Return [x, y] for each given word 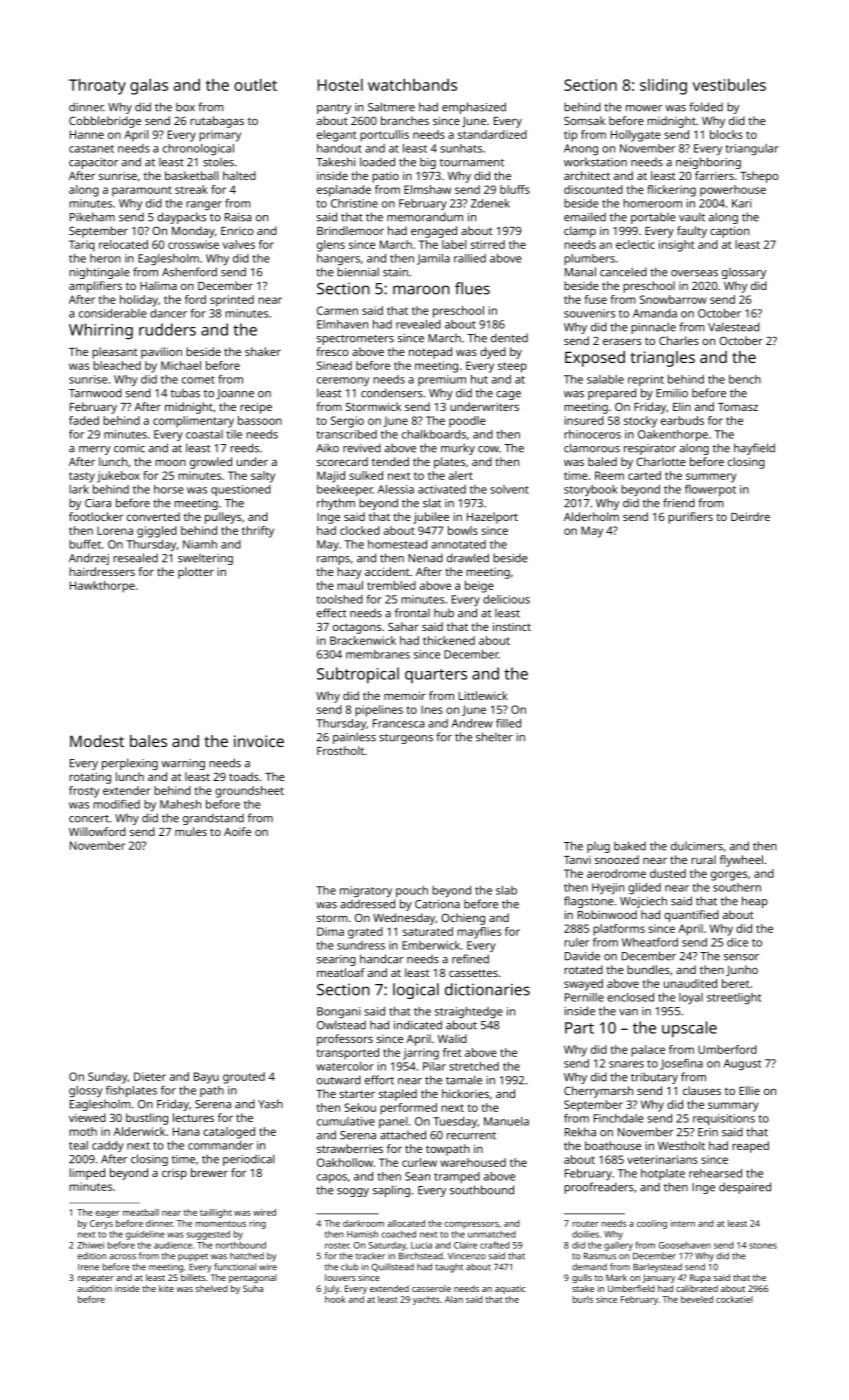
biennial [358, 272]
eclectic [635, 244]
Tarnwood [95, 393]
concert [89, 819]
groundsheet [249, 792]
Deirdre [750, 516]
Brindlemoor [350, 230]
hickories [465, 1093]
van [628, 1012]
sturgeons [406, 739]
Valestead [734, 327]
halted [239, 175]
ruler [576, 942]
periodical [248, 1160]
